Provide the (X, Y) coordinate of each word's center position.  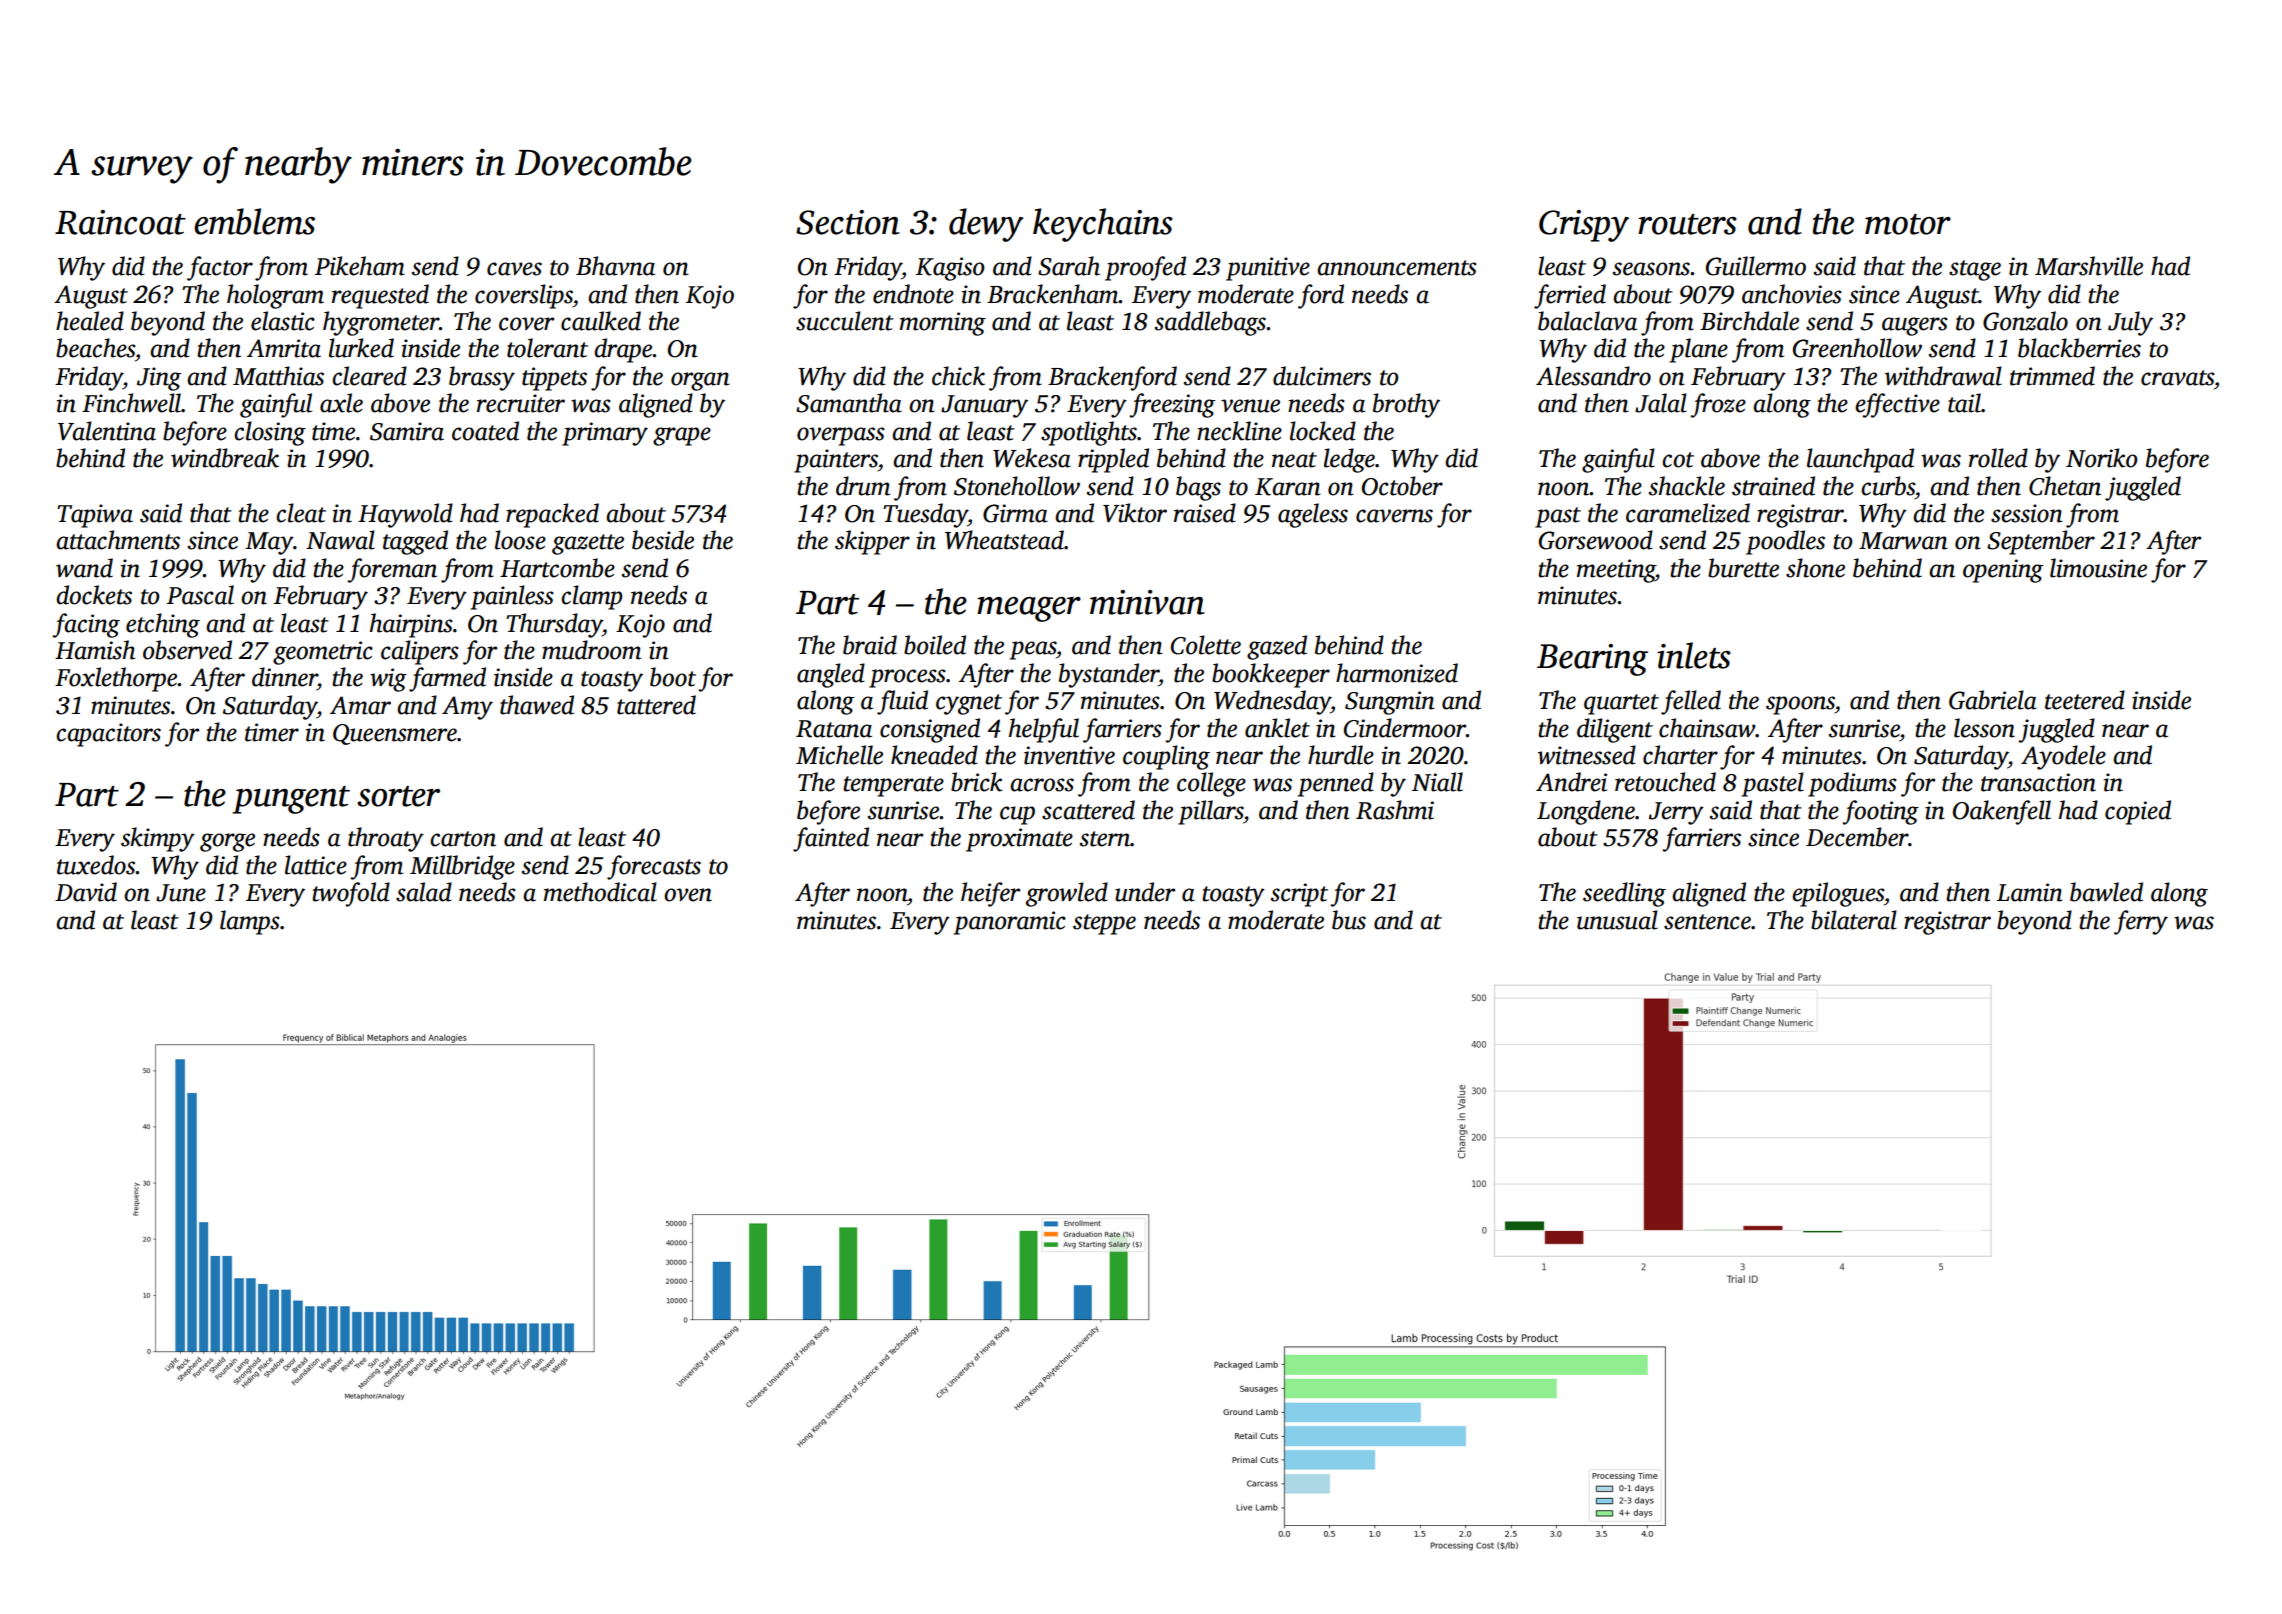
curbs (1888, 486)
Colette (1206, 645)
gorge (227, 842)
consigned (930, 730)
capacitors (108, 735)
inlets (1694, 655)
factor (220, 268)
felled (1691, 702)
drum (863, 486)
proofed (1145, 268)
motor (1908, 224)
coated (485, 431)
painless (512, 597)
